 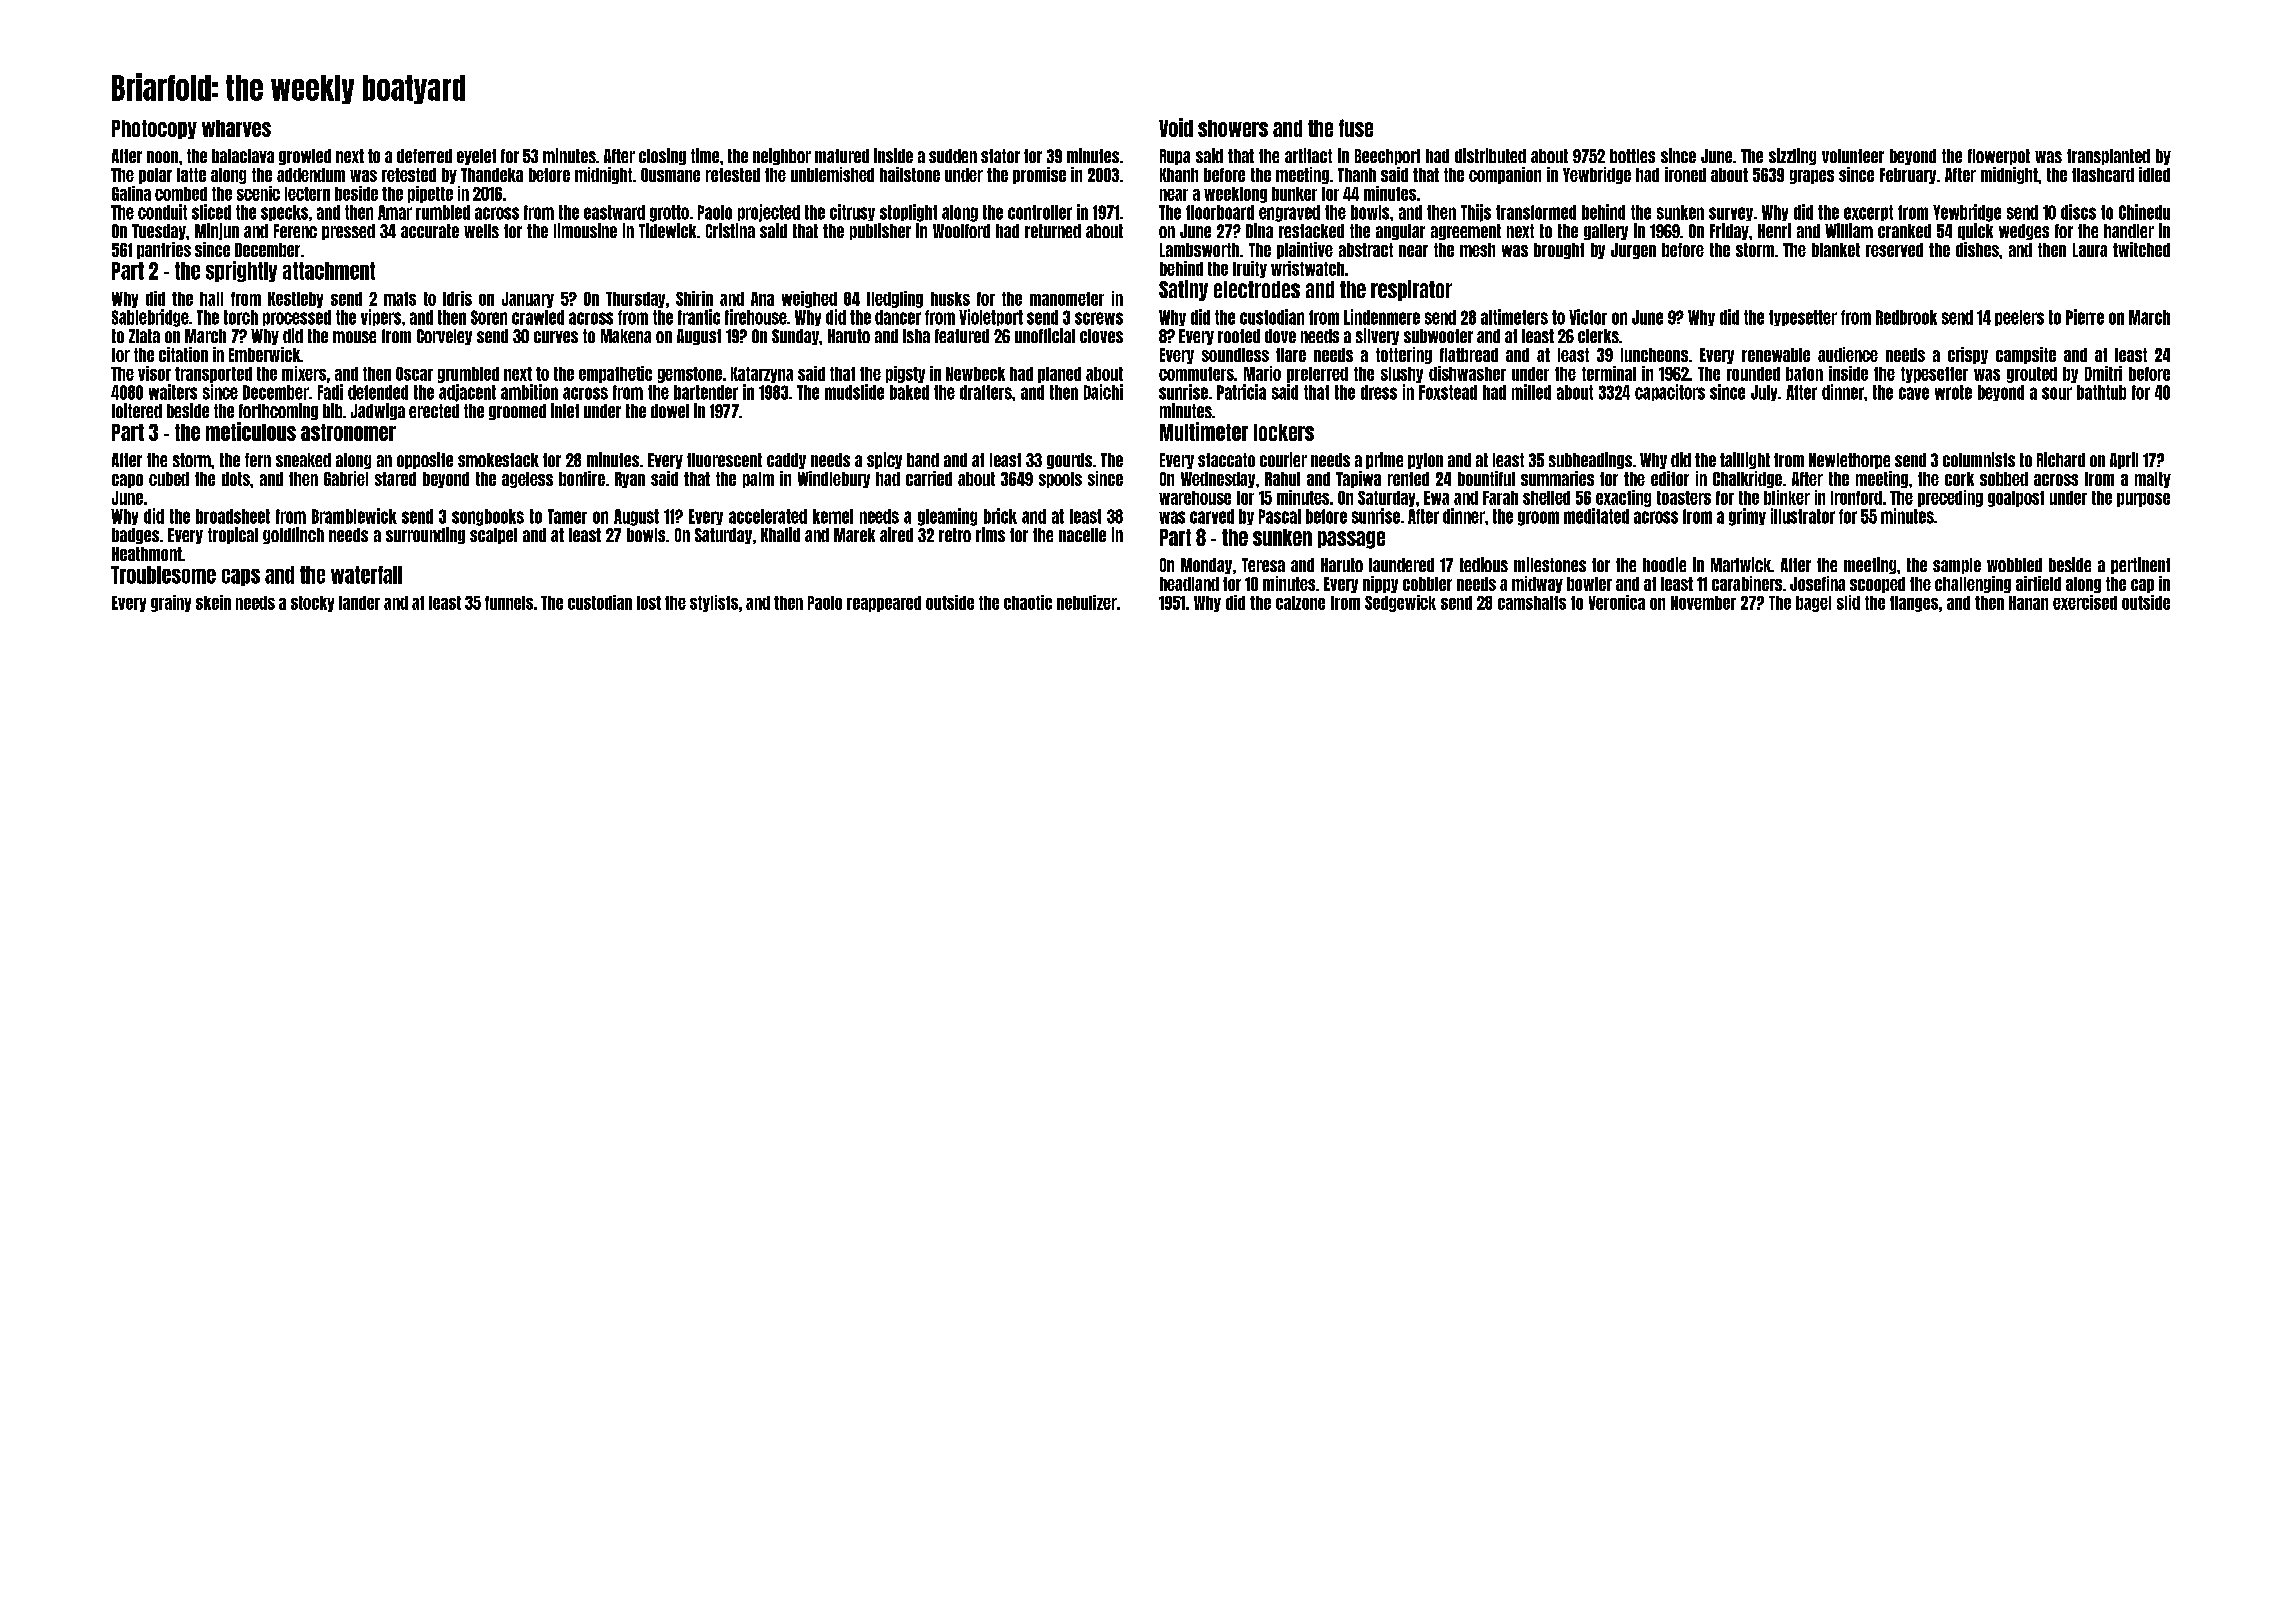 What do you see at coordinates (509, 603) in the document?
I see `funnels` at bounding box center [509, 603].
